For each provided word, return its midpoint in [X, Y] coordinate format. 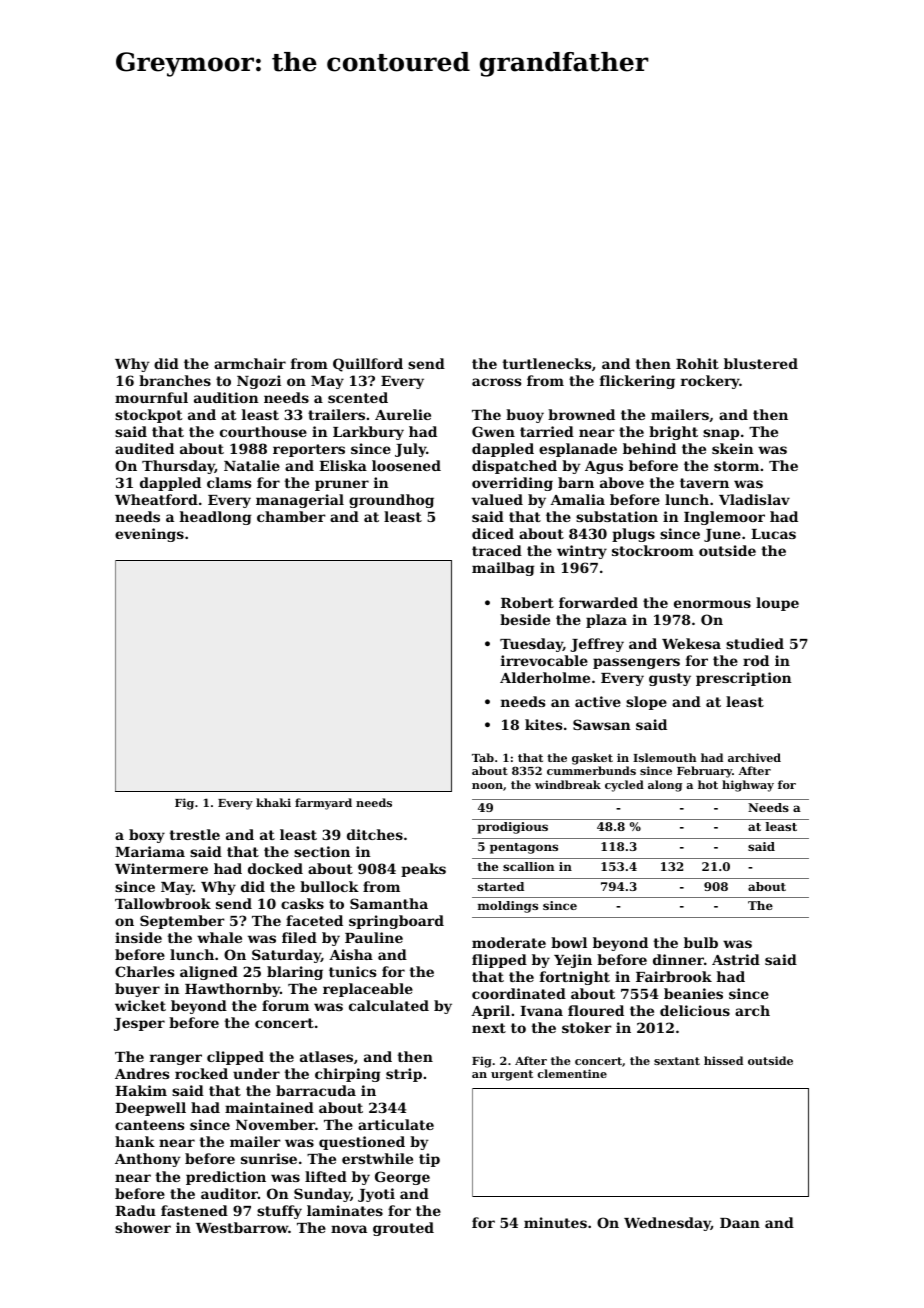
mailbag [503, 569]
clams [229, 482]
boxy [147, 836]
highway [748, 786]
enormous [712, 604]
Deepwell [150, 1109]
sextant [677, 1061]
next [489, 1028]
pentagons [524, 848]
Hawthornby [232, 990]
